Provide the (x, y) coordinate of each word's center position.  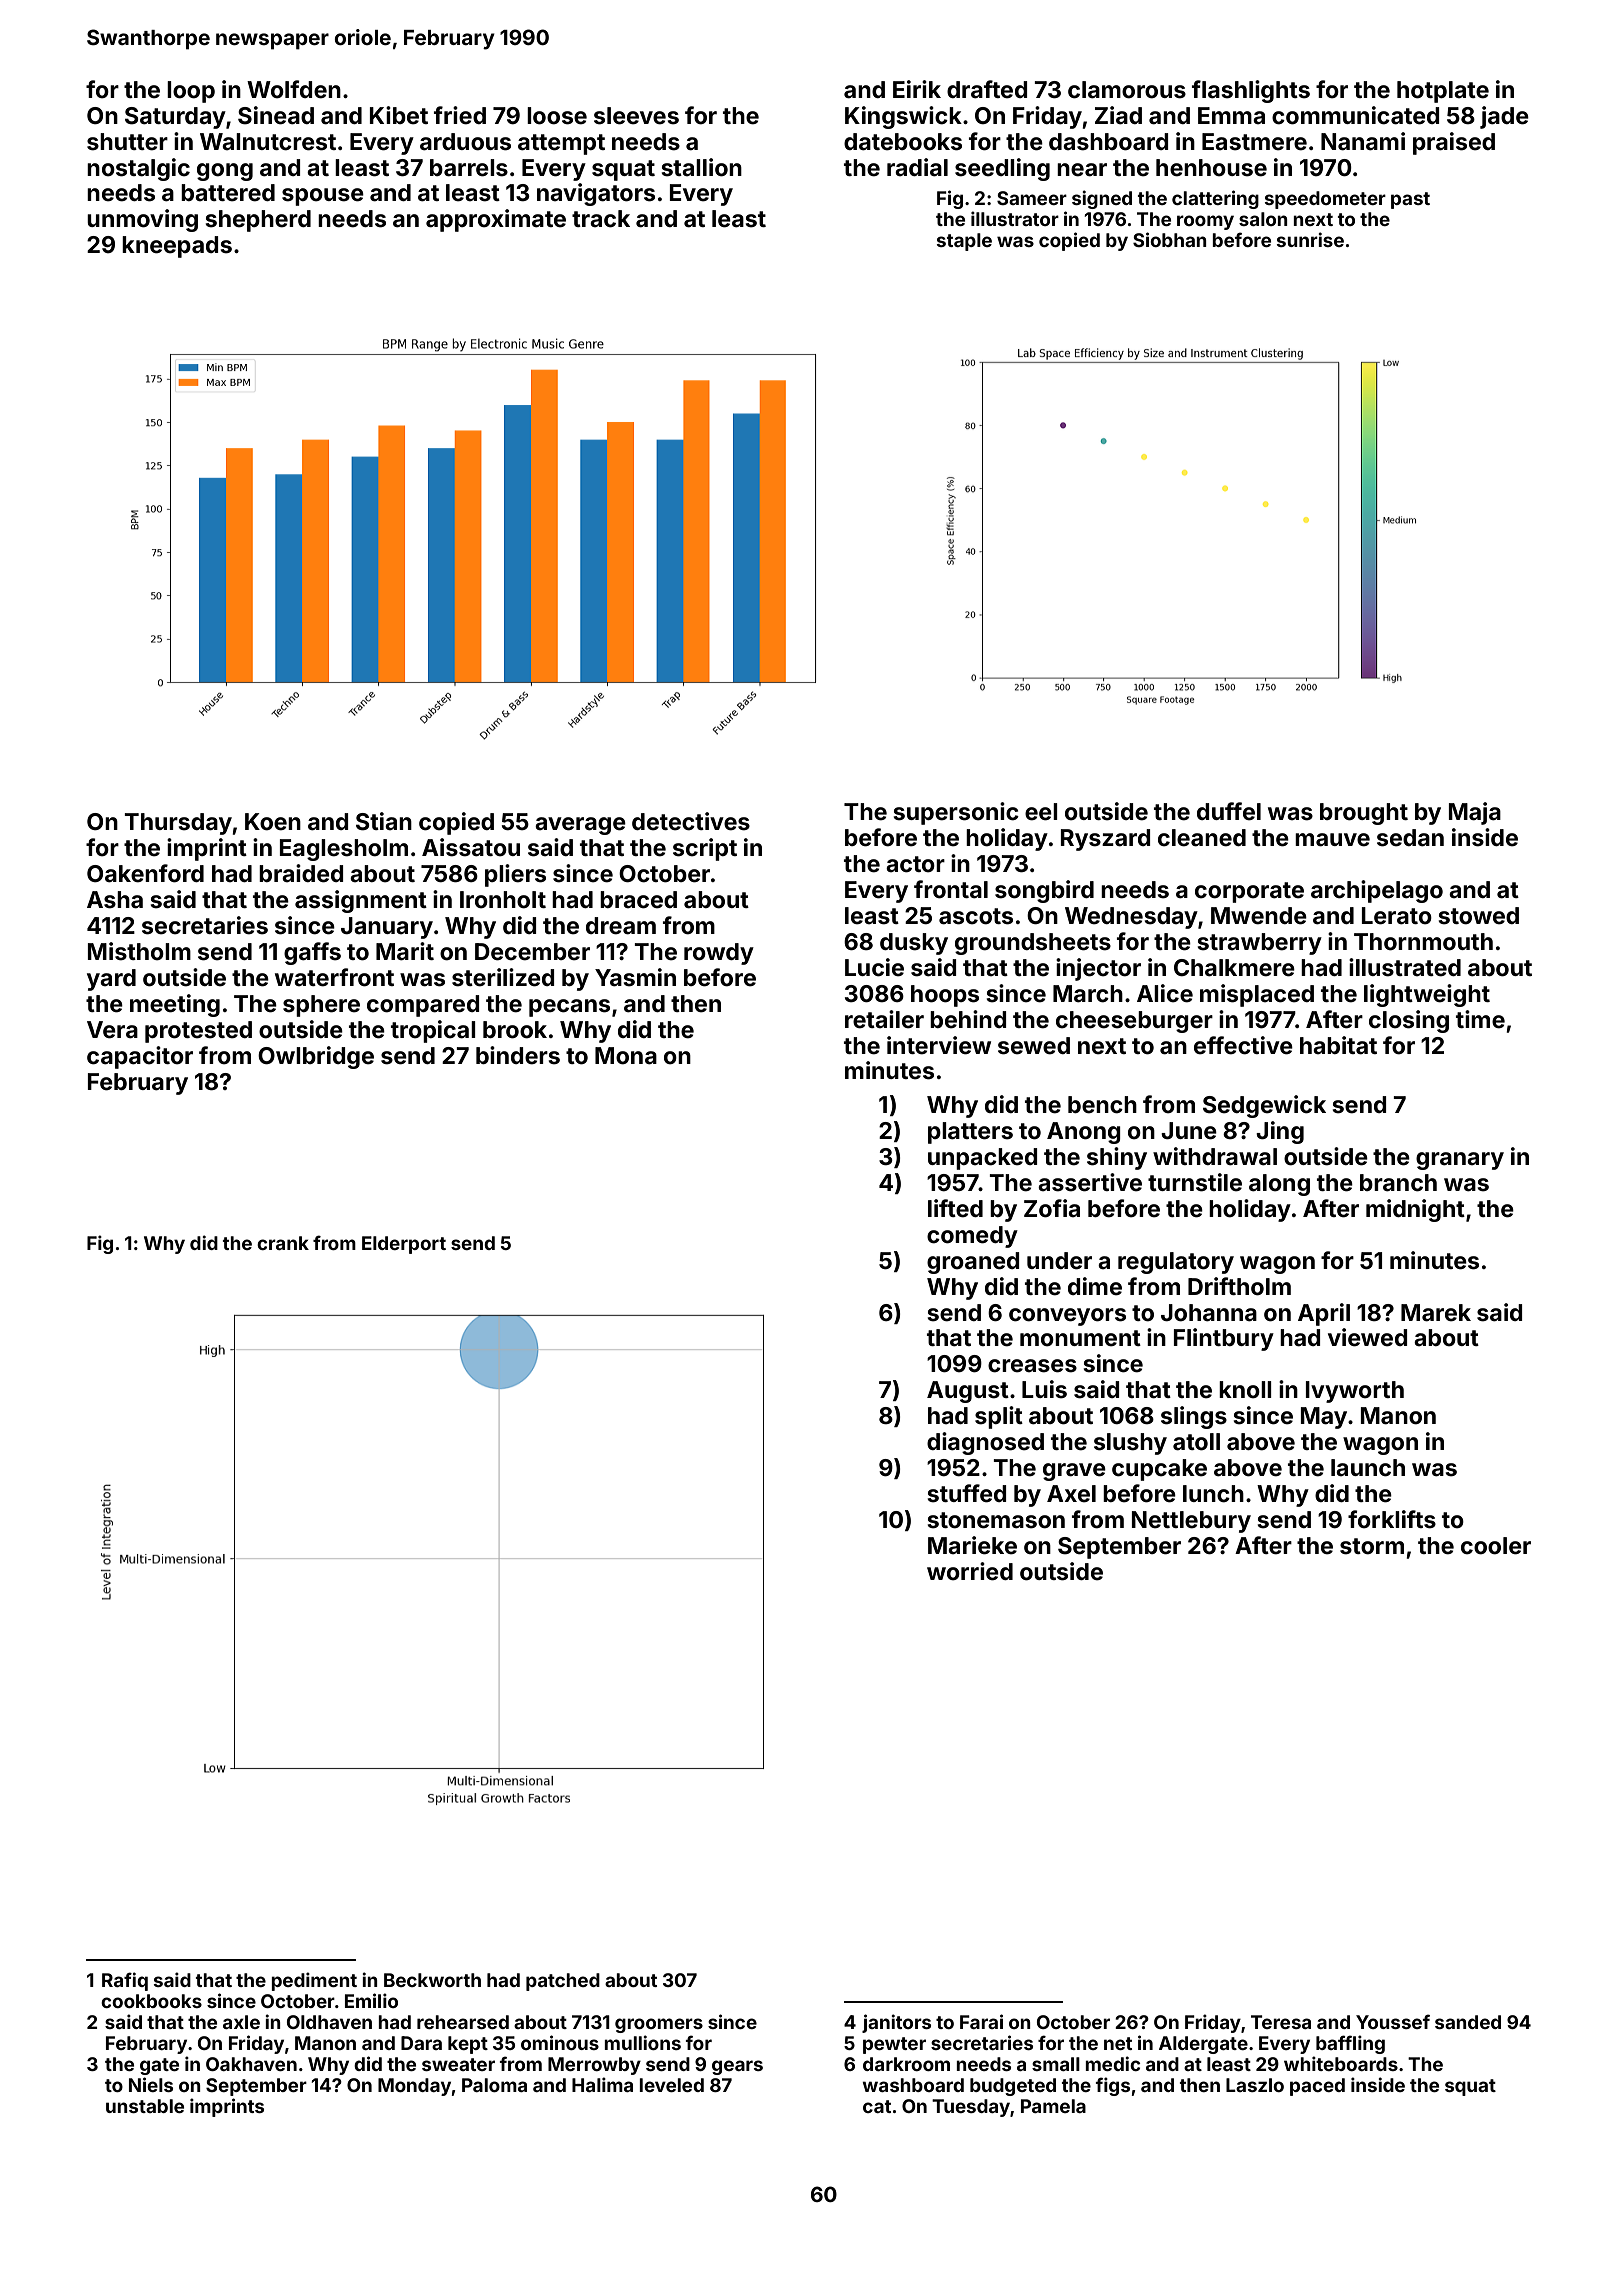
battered (228, 193)
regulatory (1176, 1263)
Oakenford (145, 873)
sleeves (636, 116)
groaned (973, 1263)
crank (283, 1243)
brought (1364, 814)
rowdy (719, 954)
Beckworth (432, 1980)
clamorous (1127, 90)
